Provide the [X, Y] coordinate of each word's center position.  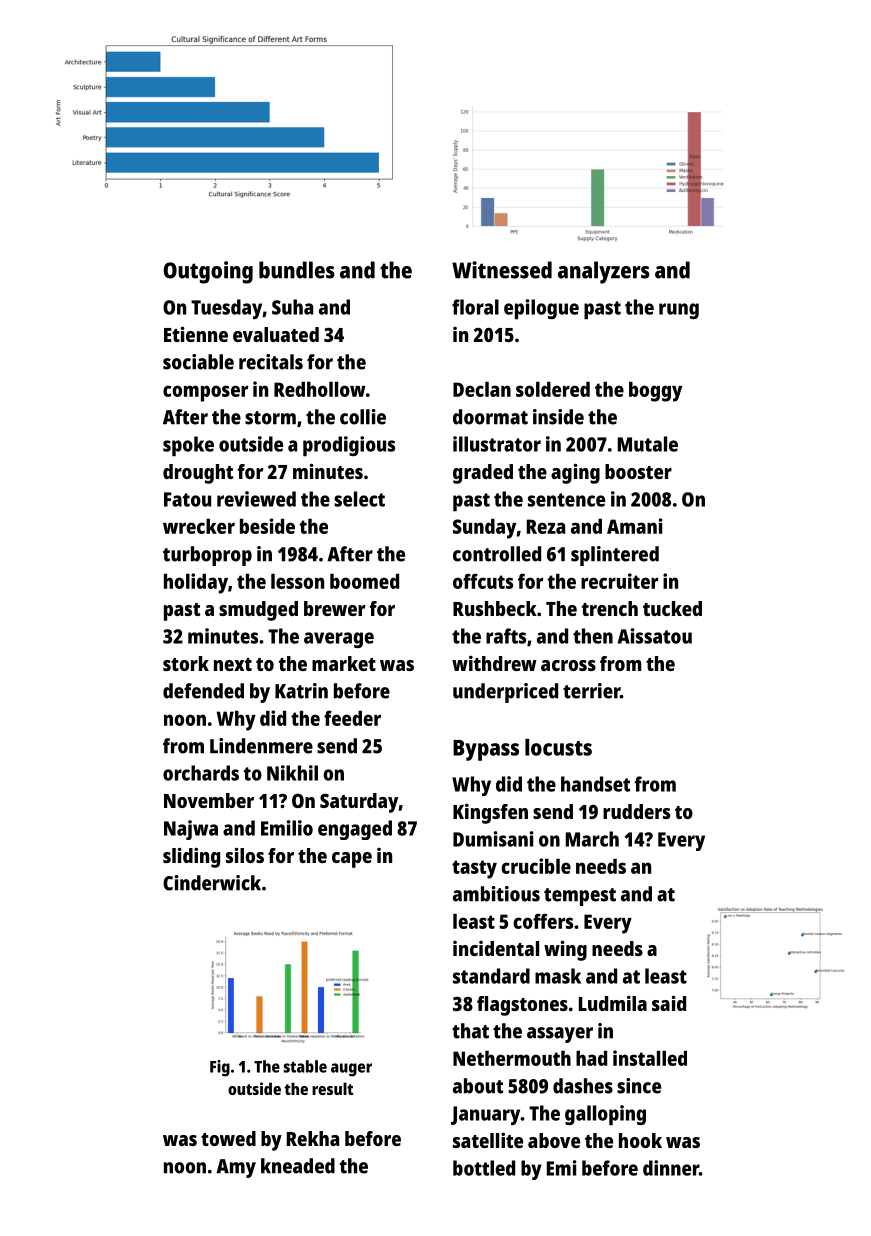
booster [638, 471]
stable [305, 1066]
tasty [474, 869]
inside [558, 417]
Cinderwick [212, 883]
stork [186, 663]
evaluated [276, 334]
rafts [506, 636]
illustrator [497, 444]
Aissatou [655, 636]
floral [475, 307]
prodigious [349, 446]
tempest [580, 897]
